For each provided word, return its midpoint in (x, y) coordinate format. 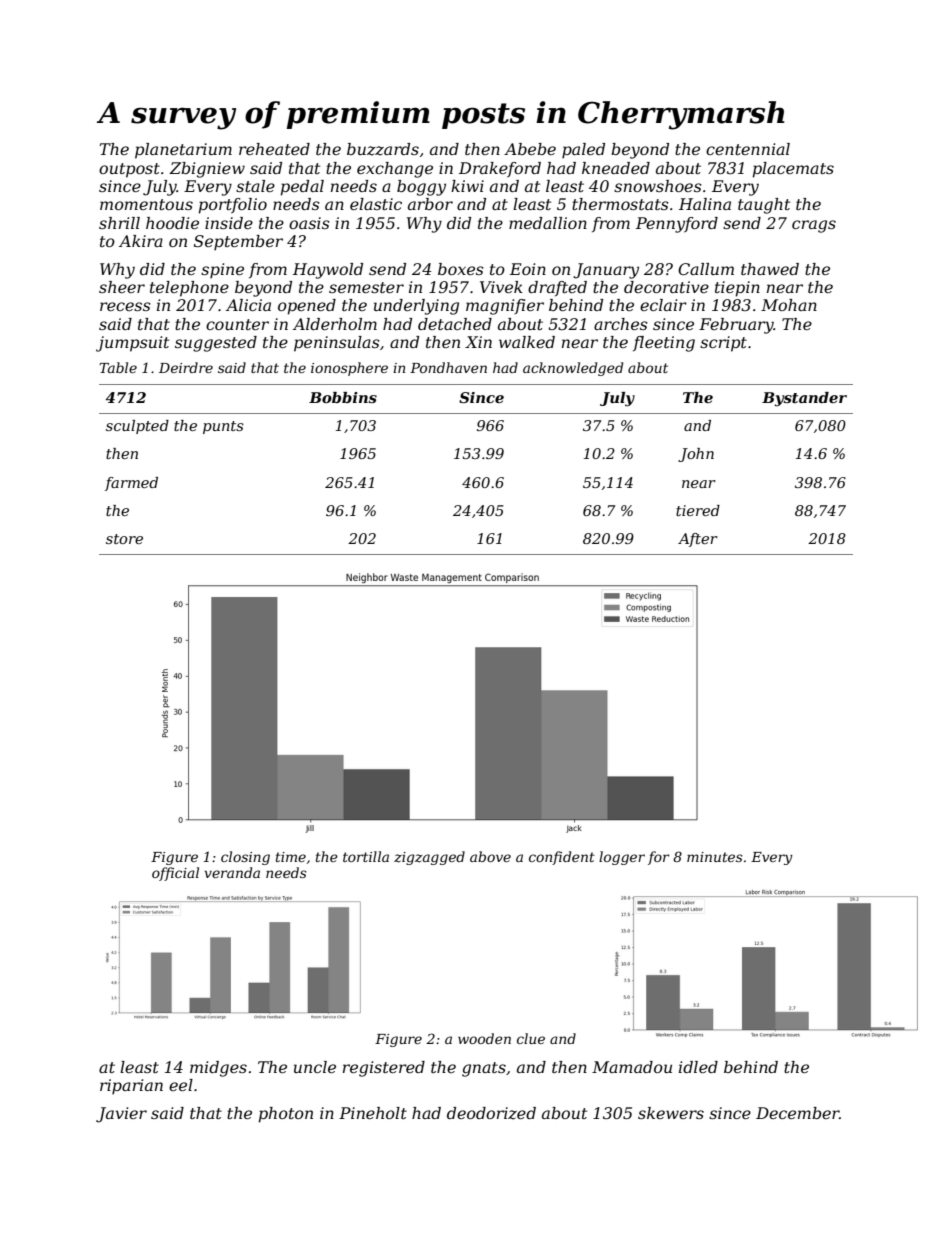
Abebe (530, 149)
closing (245, 858)
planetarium (183, 151)
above (490, 856)
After (698, 540)
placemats (793, 170)
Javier (121, 1115)
